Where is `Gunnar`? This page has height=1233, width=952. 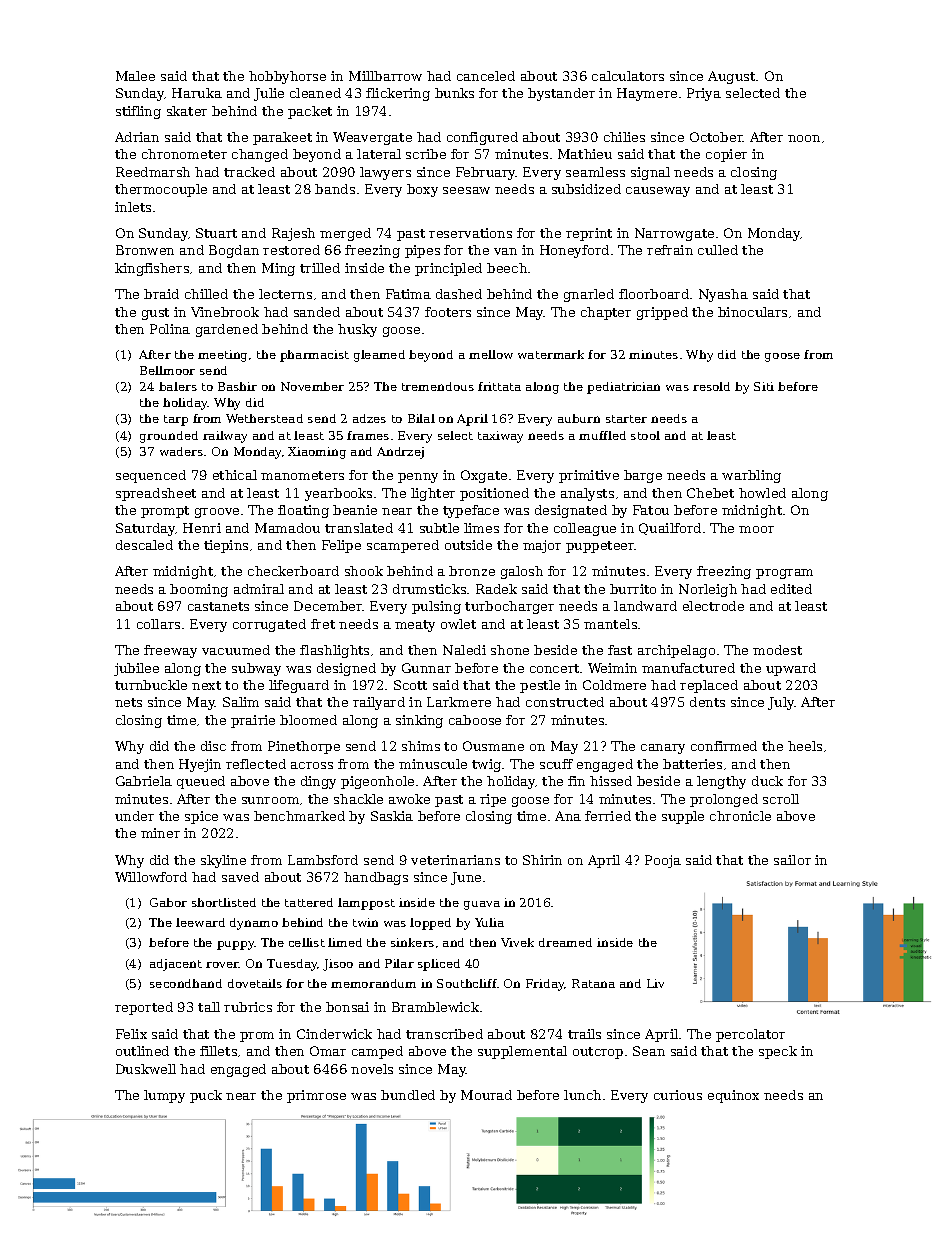
Gunnar is located at coordinates (426, 668).
